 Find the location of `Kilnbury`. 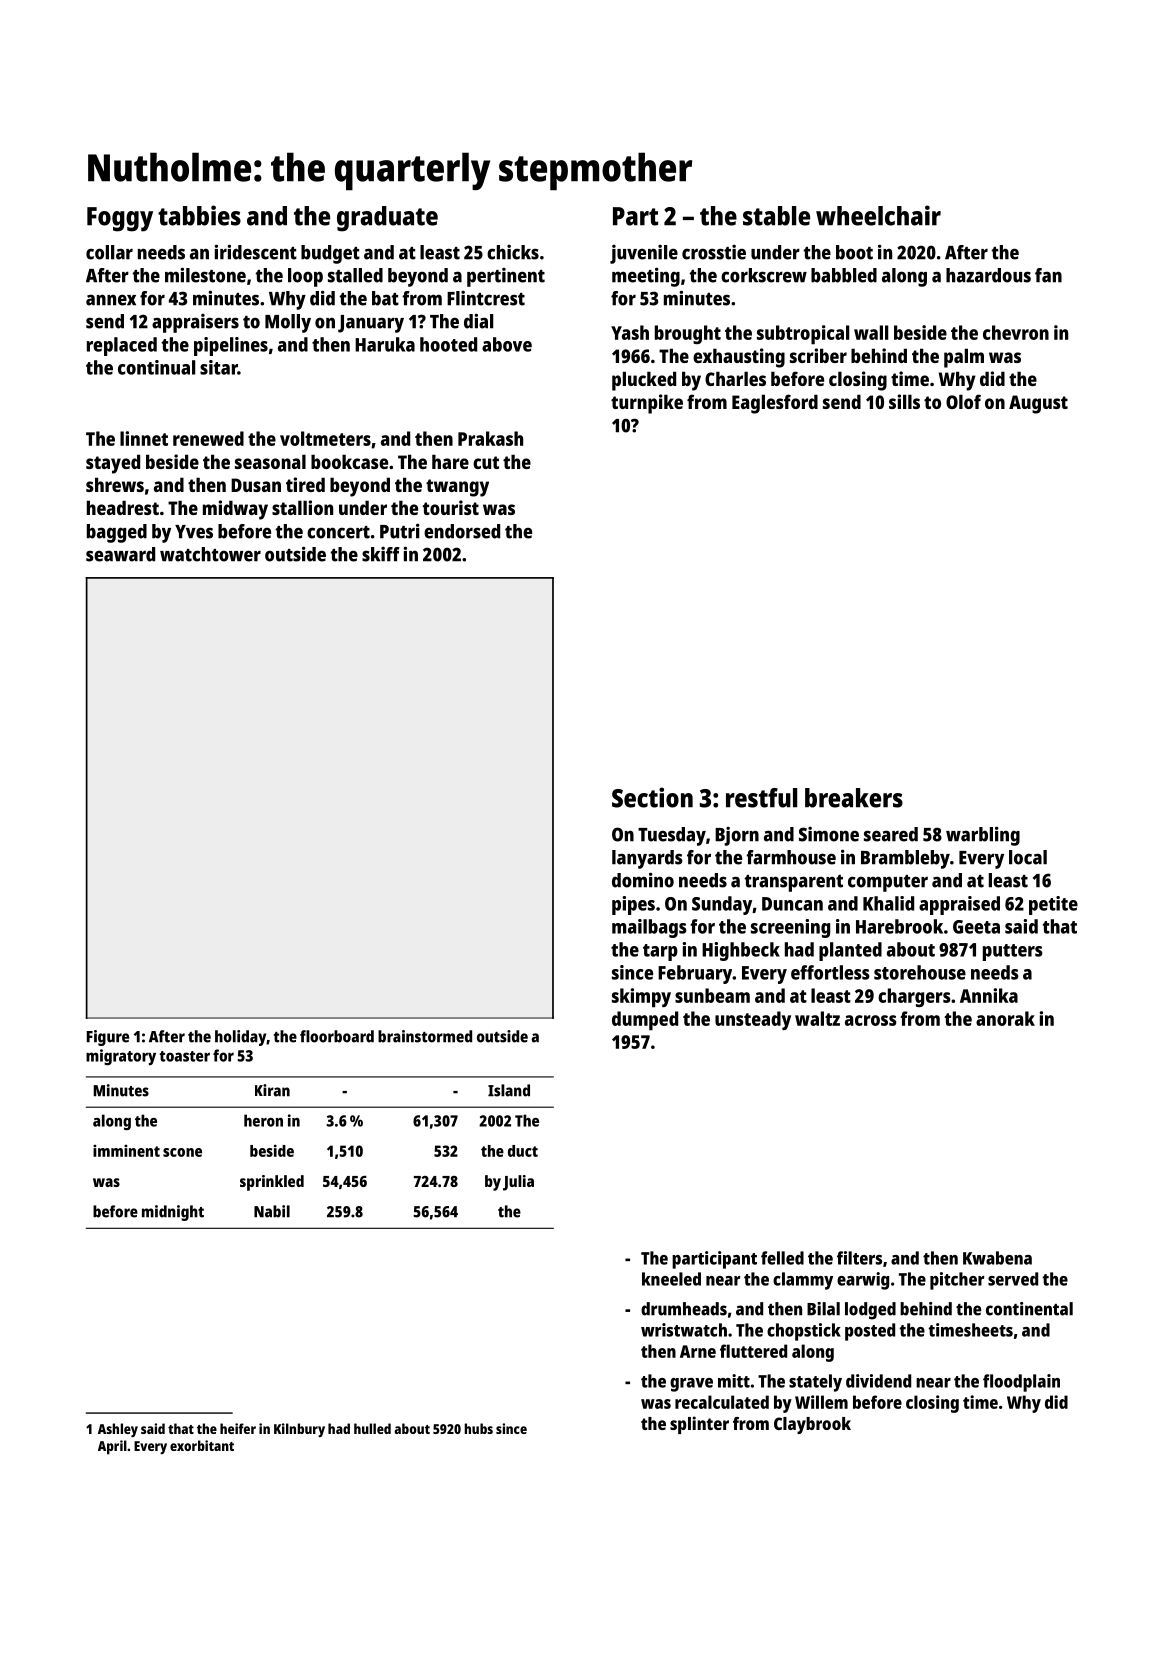

Kilnbury is located at coordinates (299, 1430).
